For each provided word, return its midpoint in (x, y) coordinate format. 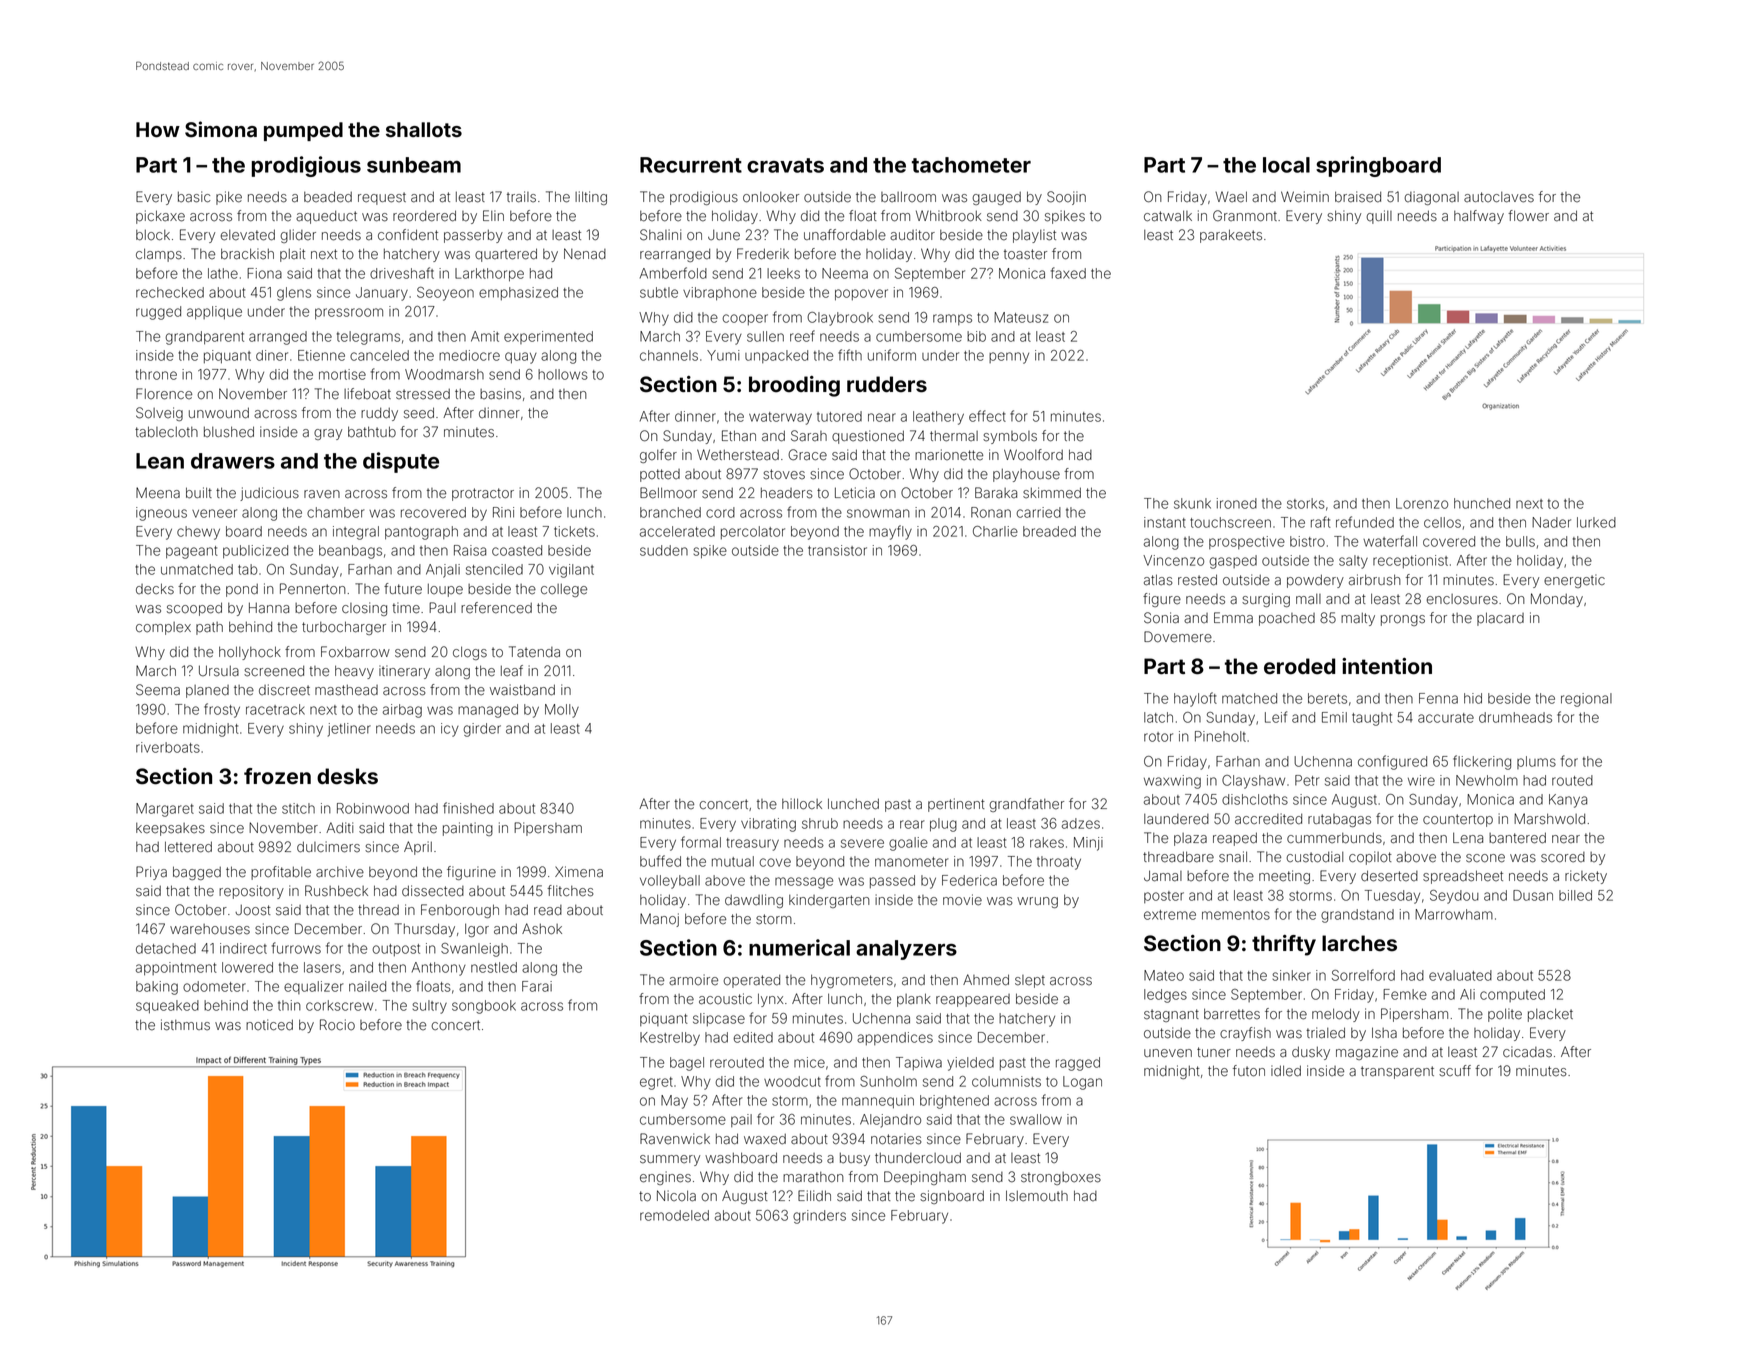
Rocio (337, 1025)
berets (1327, 698)
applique (214, 313)
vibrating (768, 825)
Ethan (739, 436)
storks (1306, 503)
